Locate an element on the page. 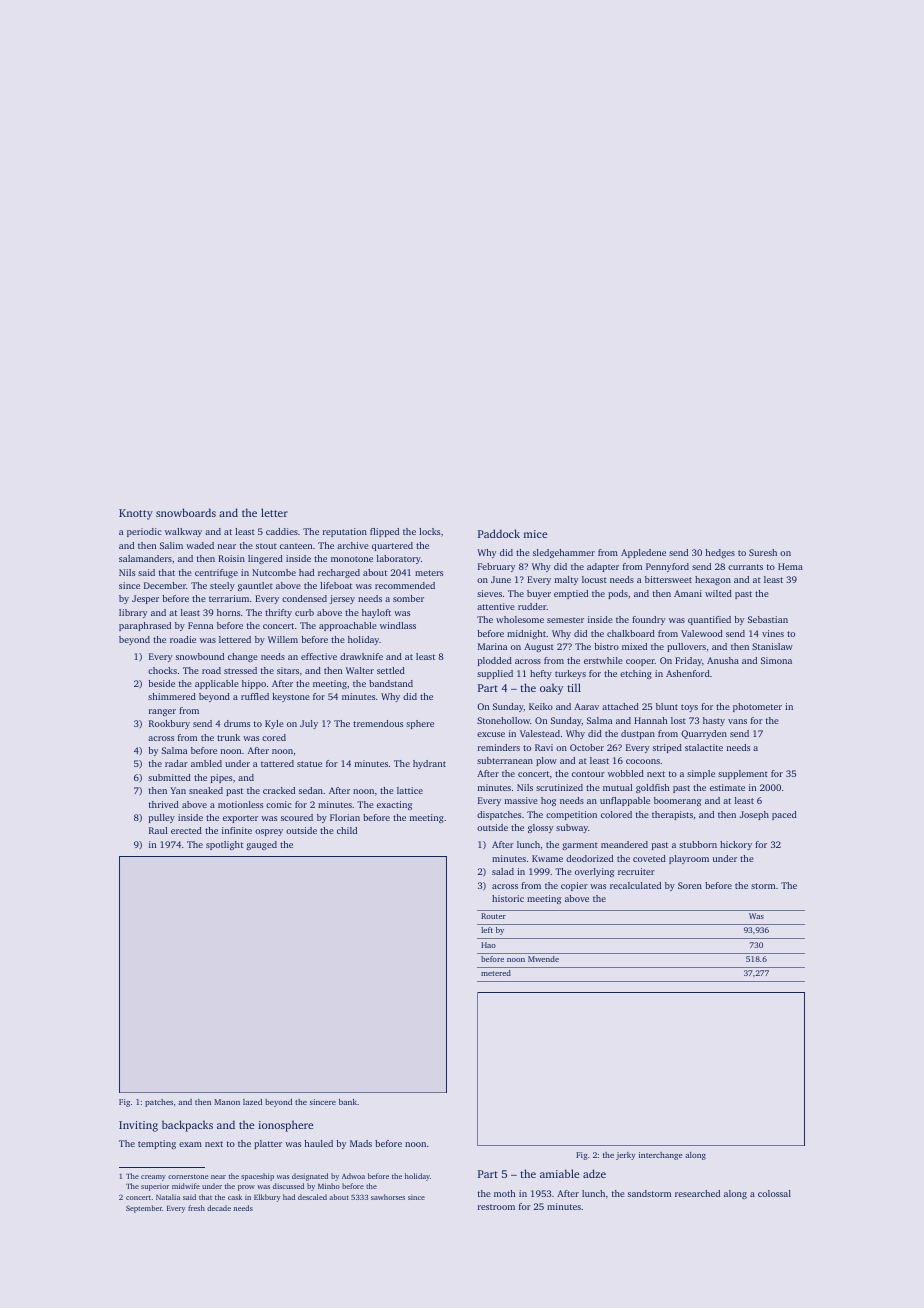 This image has width=924, height=1308. cornerstone is located at coordinates (188, 1176).
